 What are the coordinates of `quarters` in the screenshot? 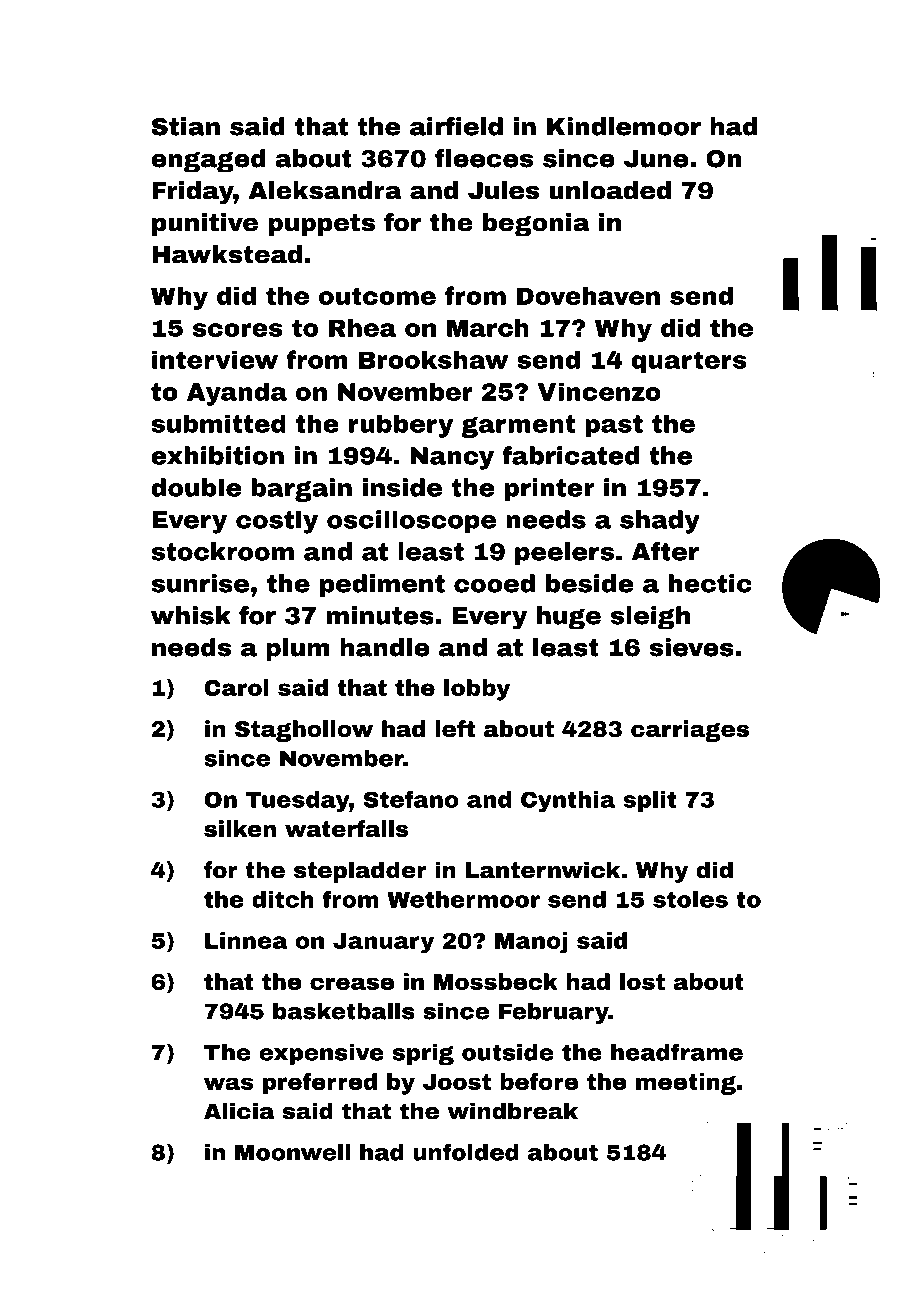 It's located at (689, 362).
